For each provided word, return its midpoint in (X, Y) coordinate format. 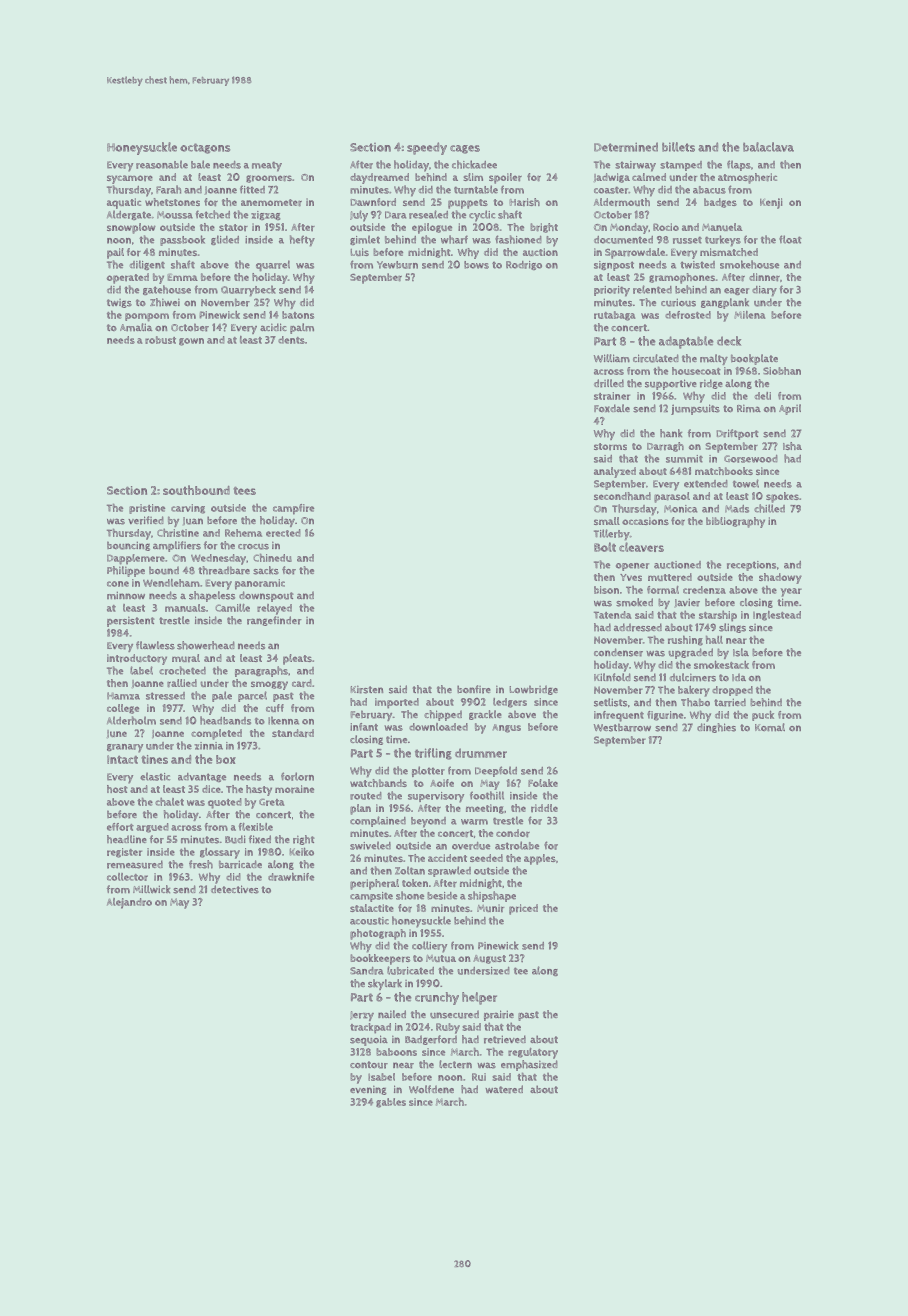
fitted (252, 189)
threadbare (224, 570)
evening (368, 1090)
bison (606, 590)
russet (687, 240)
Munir (491, 908)
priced (523, 909)
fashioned (518, 239)
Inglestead (777, 616)
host (117, 789)
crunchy (437, 998)
